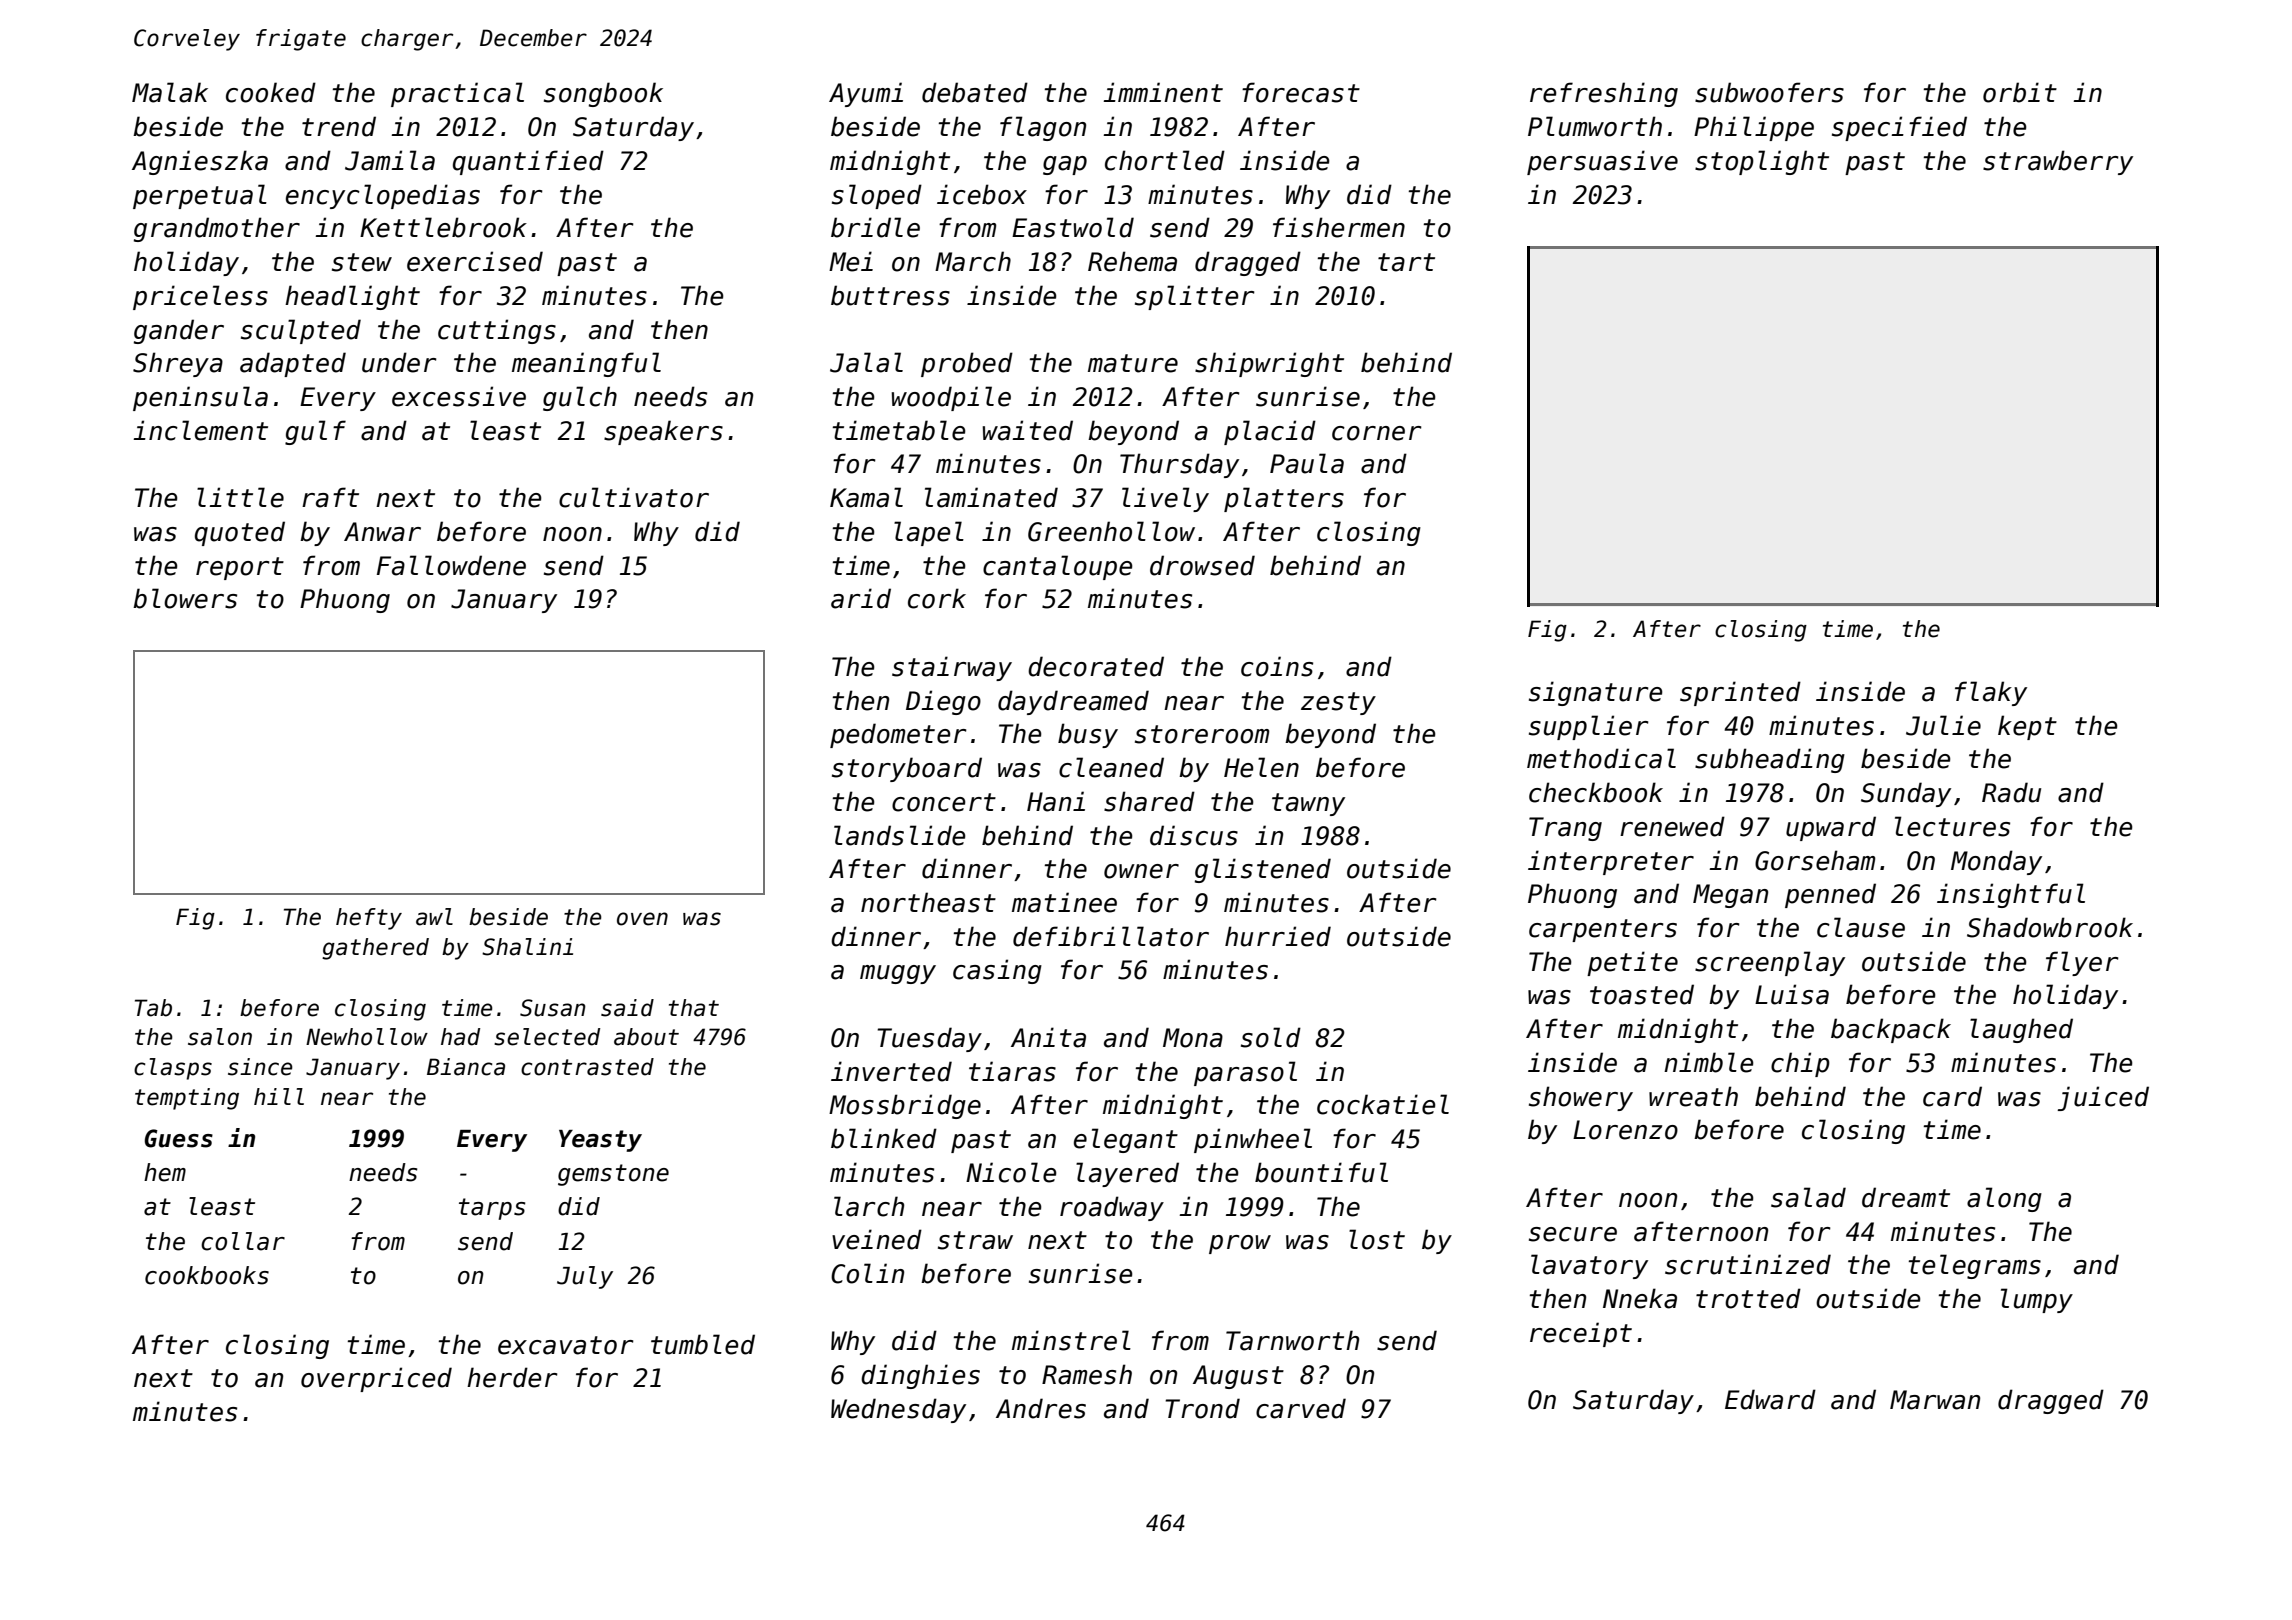 This screenshot has width=2292, height=1620. I want to click on blowers, so click(185, 598).
